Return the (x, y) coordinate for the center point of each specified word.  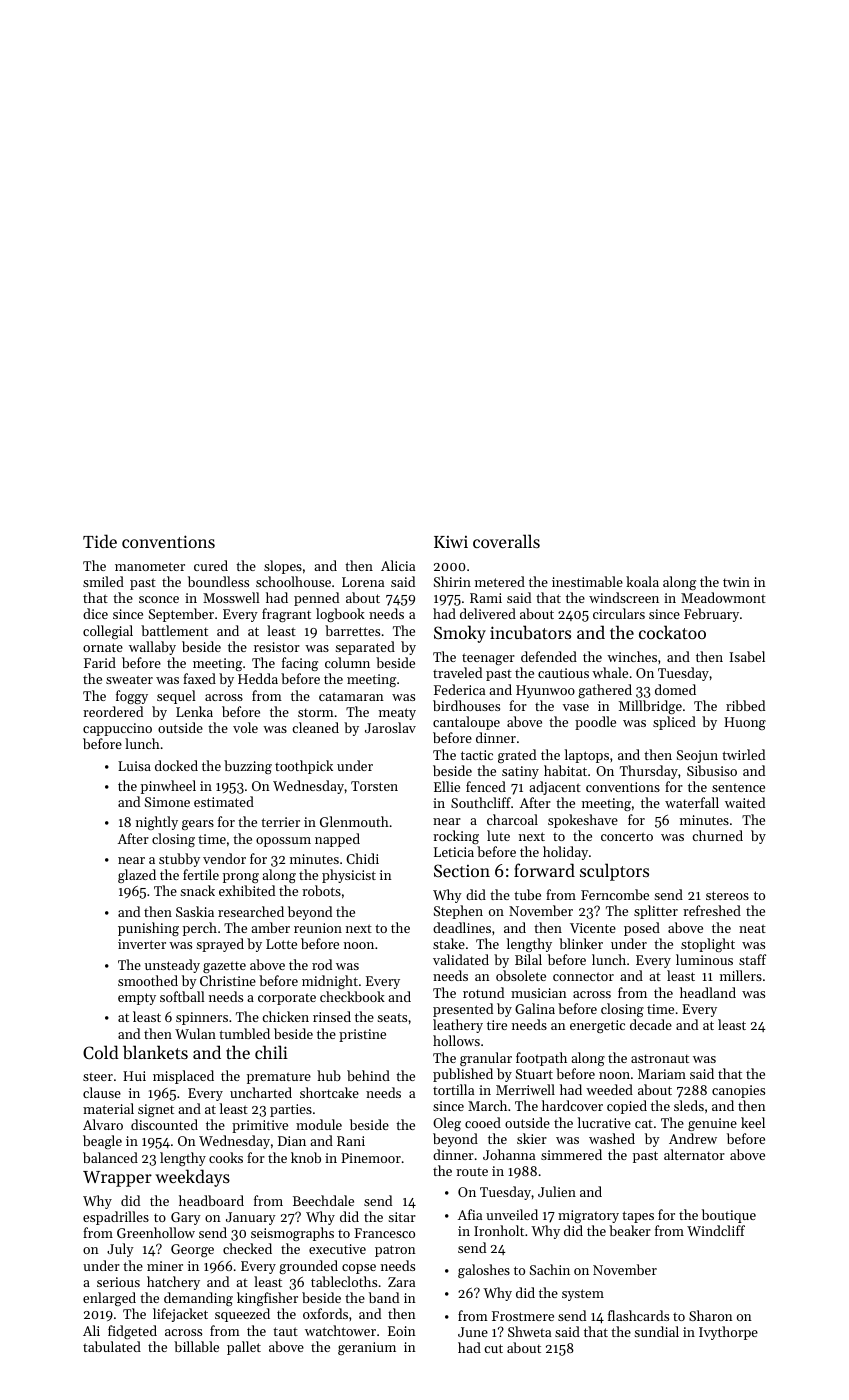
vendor (224, 858)
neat (752, 928)
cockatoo (672, 632)
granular (486, 1059)
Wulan (195, 1033)
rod (322, 964)
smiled (103, 581)
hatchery (173, 1283)
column (347, 662)
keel (753, 1122)
